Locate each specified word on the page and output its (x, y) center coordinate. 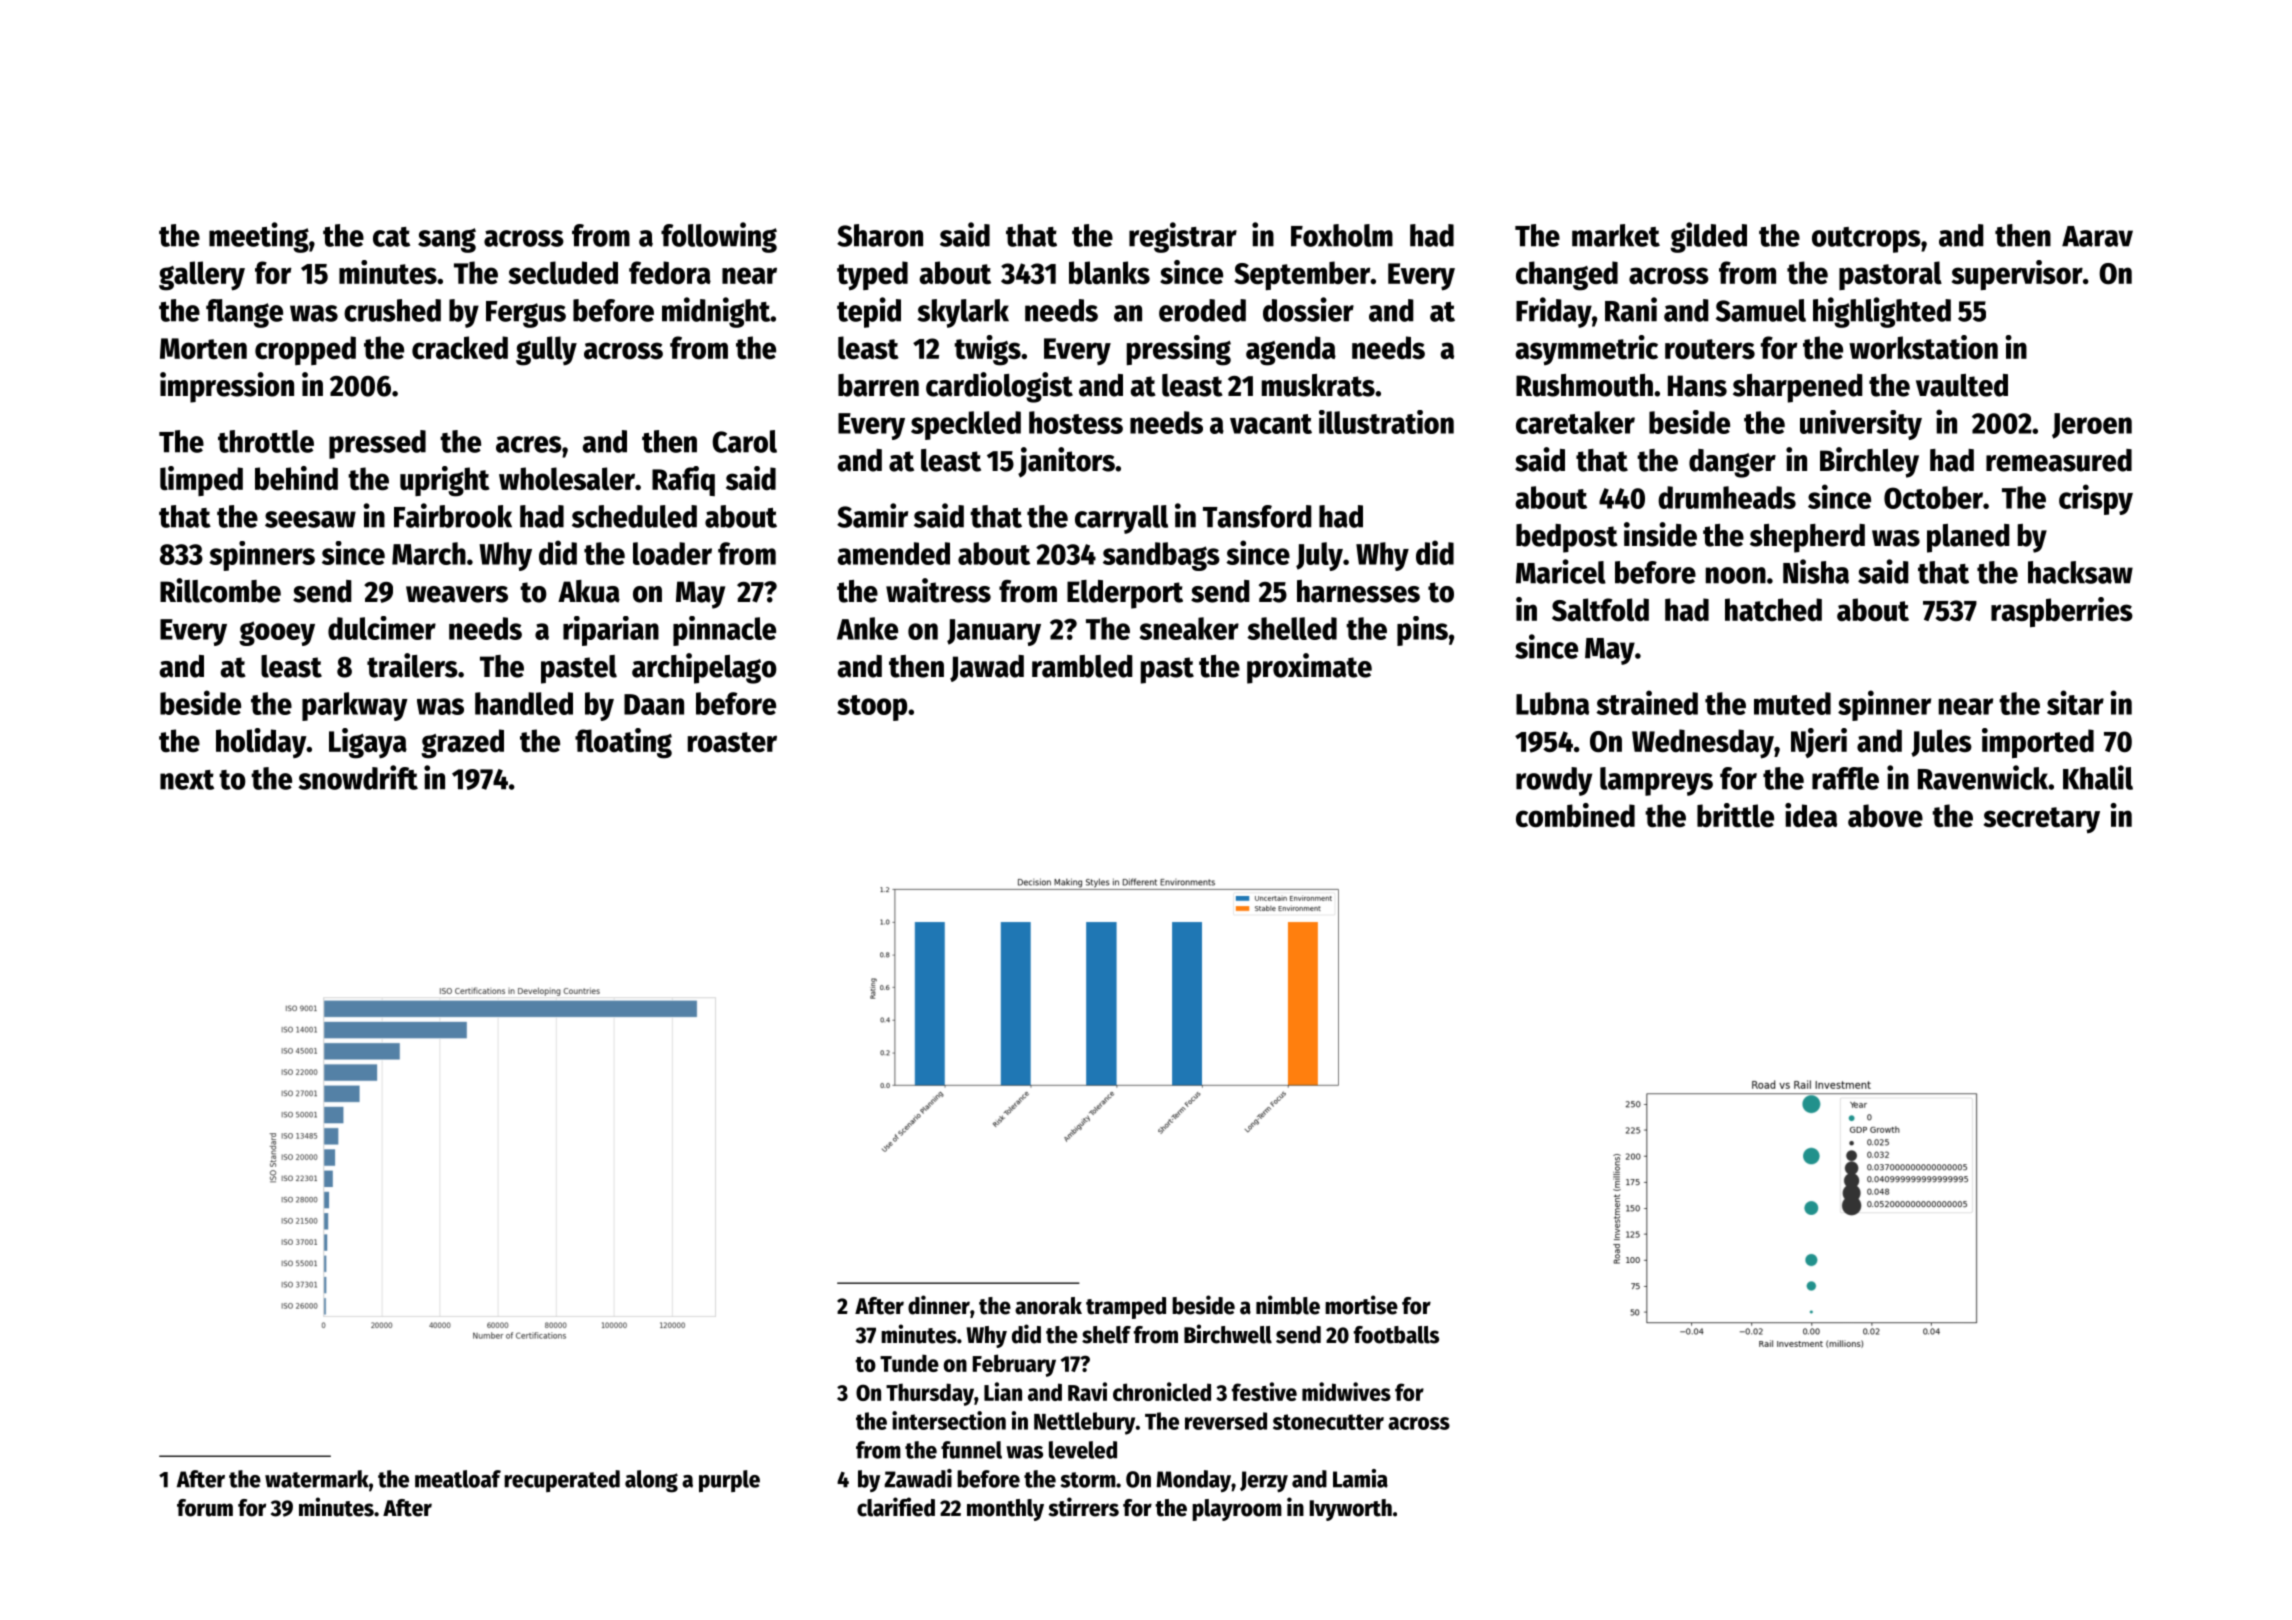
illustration (1386, 422)
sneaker (1189, 628)
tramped (1126, 1308)
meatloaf (458, 1479)
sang (447, 240)
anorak (1048, 1306)
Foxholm (1342, 235)
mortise (1361, 1305)
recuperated (562, 1481)
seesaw (310, 519)
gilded (1708, 237)
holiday (261, 743)
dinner (939, 1305)
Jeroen (2092, 426)
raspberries (2062, 612)
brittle (1735, 815)
